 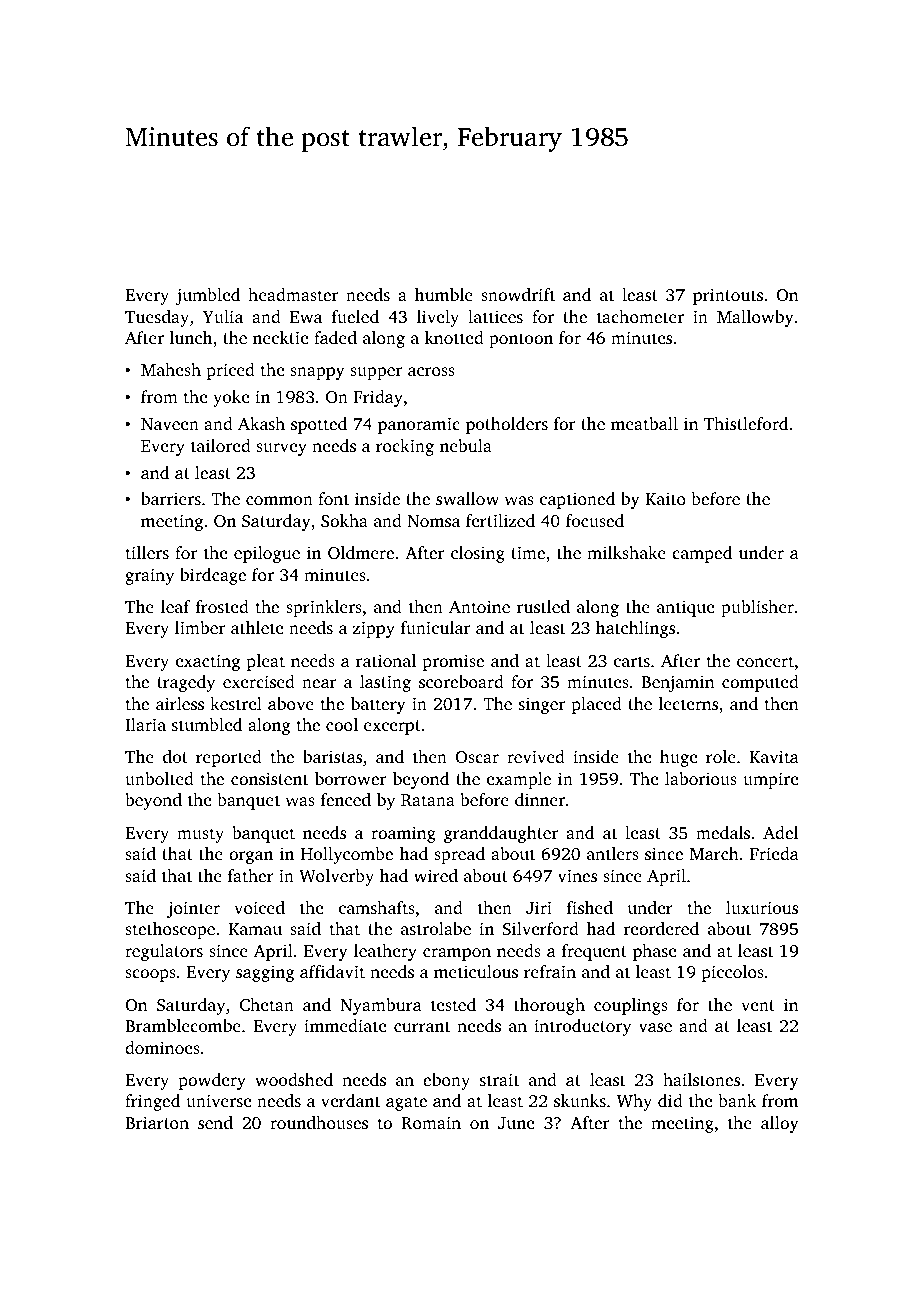 What do you see at coordinates (702, 554) in the page?
I see `camped` at bounding box center [702, 554].
